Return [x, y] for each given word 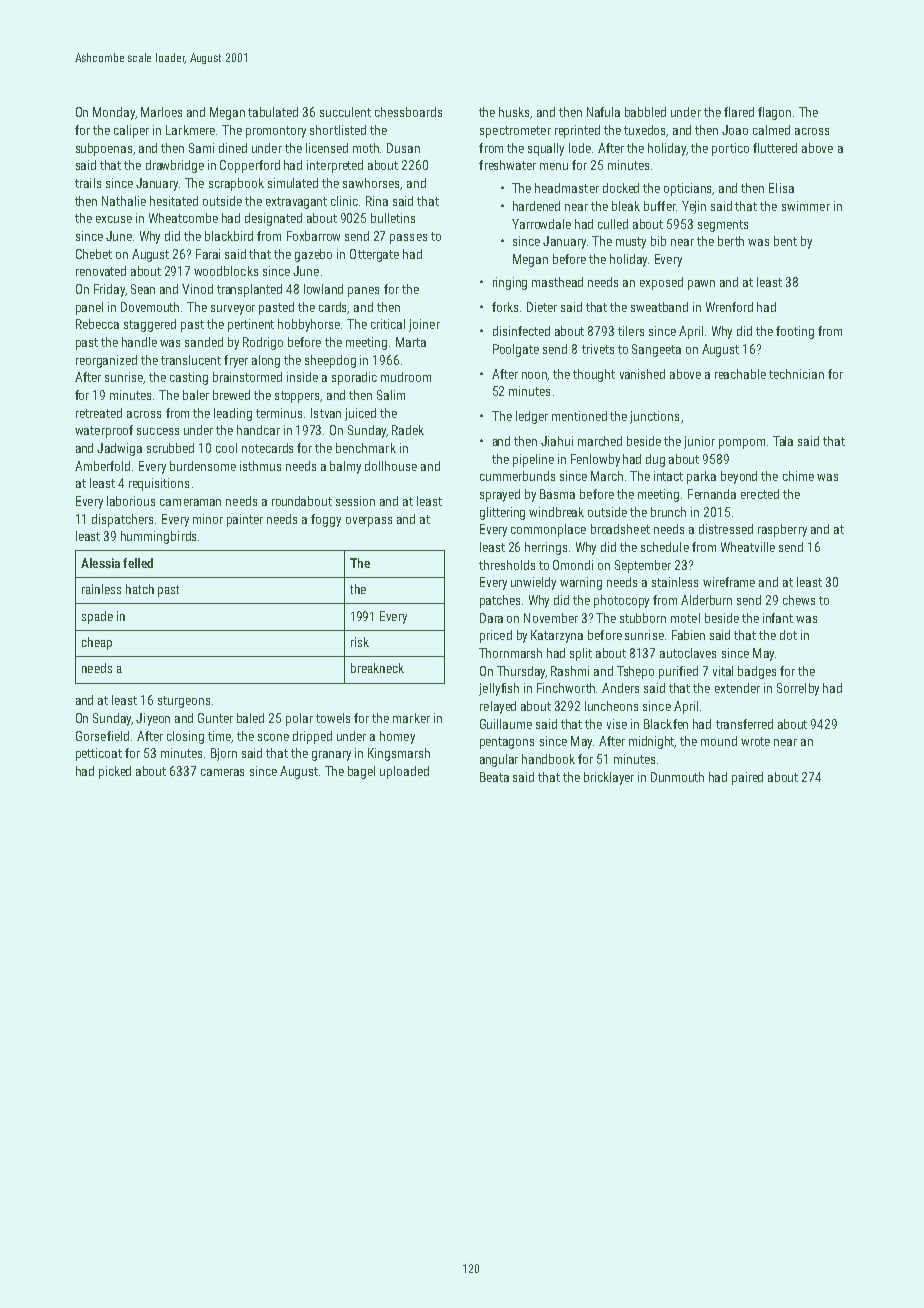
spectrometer [515, 132]
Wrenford [729, 307]
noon [535, 376]
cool [226, 448]
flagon [774, 113]
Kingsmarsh [399, 754]
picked [115, 772]
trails [88, 183]
